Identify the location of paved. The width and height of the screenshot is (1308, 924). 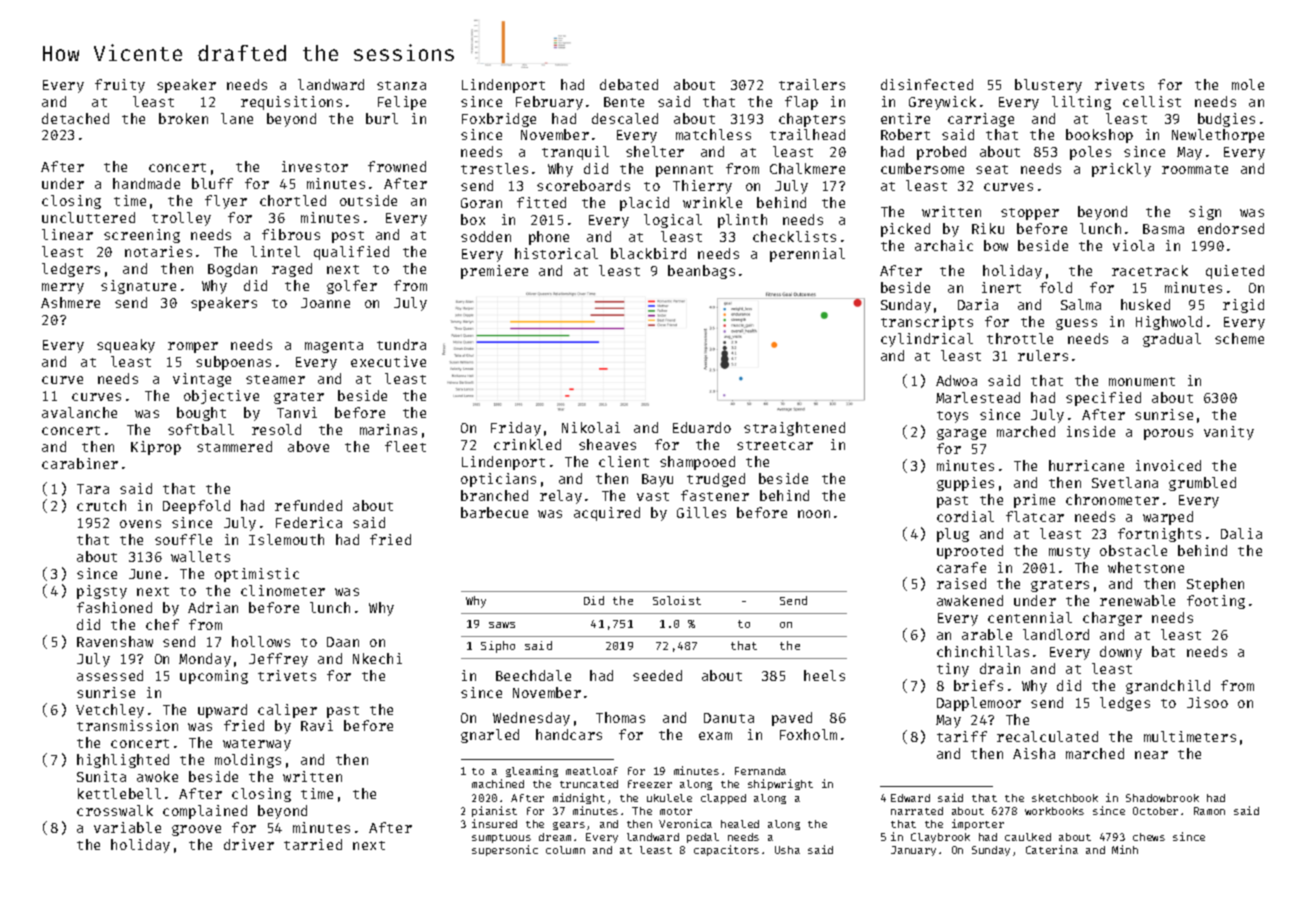
(792, 719).
